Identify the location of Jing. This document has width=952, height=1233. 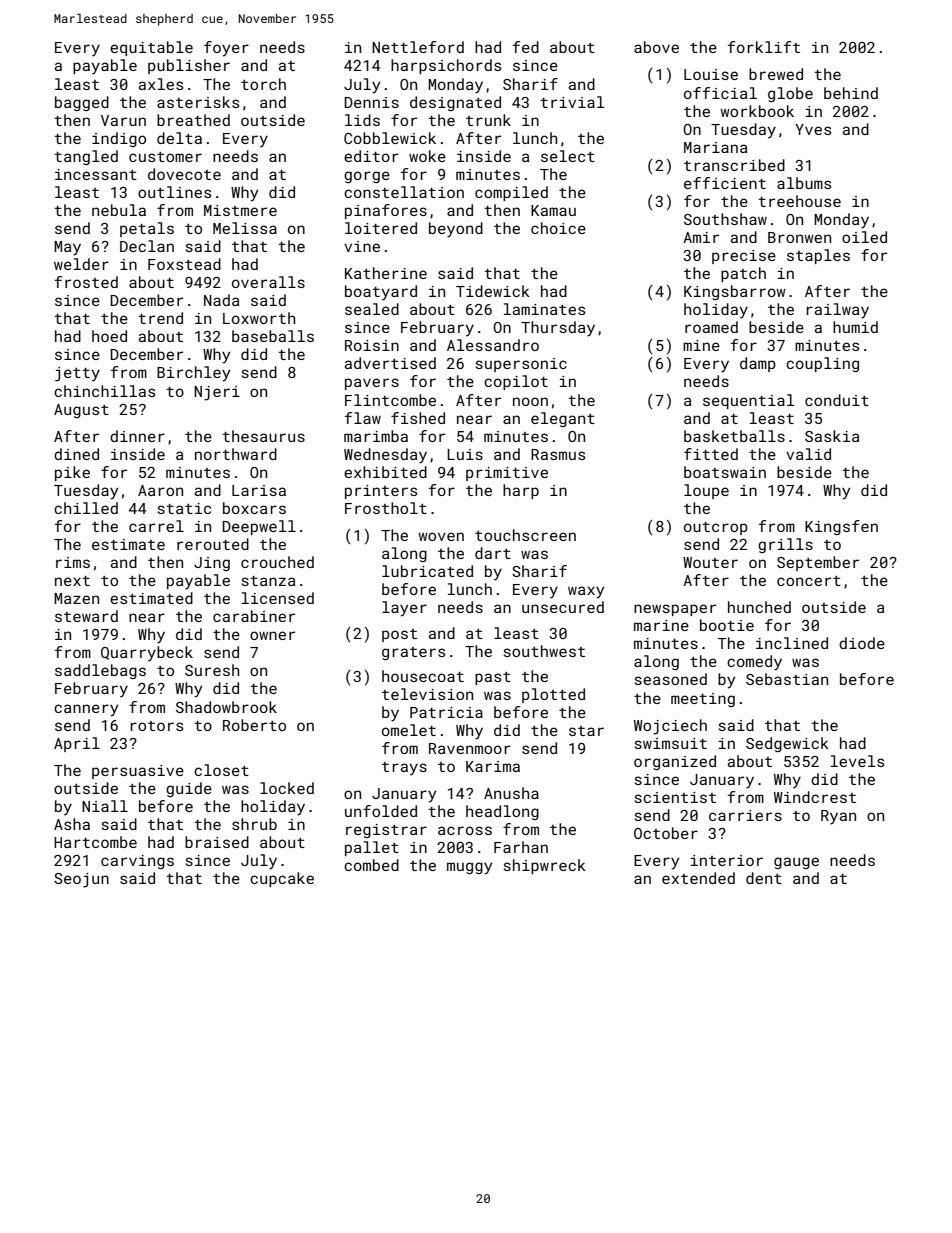
(212, 564).
